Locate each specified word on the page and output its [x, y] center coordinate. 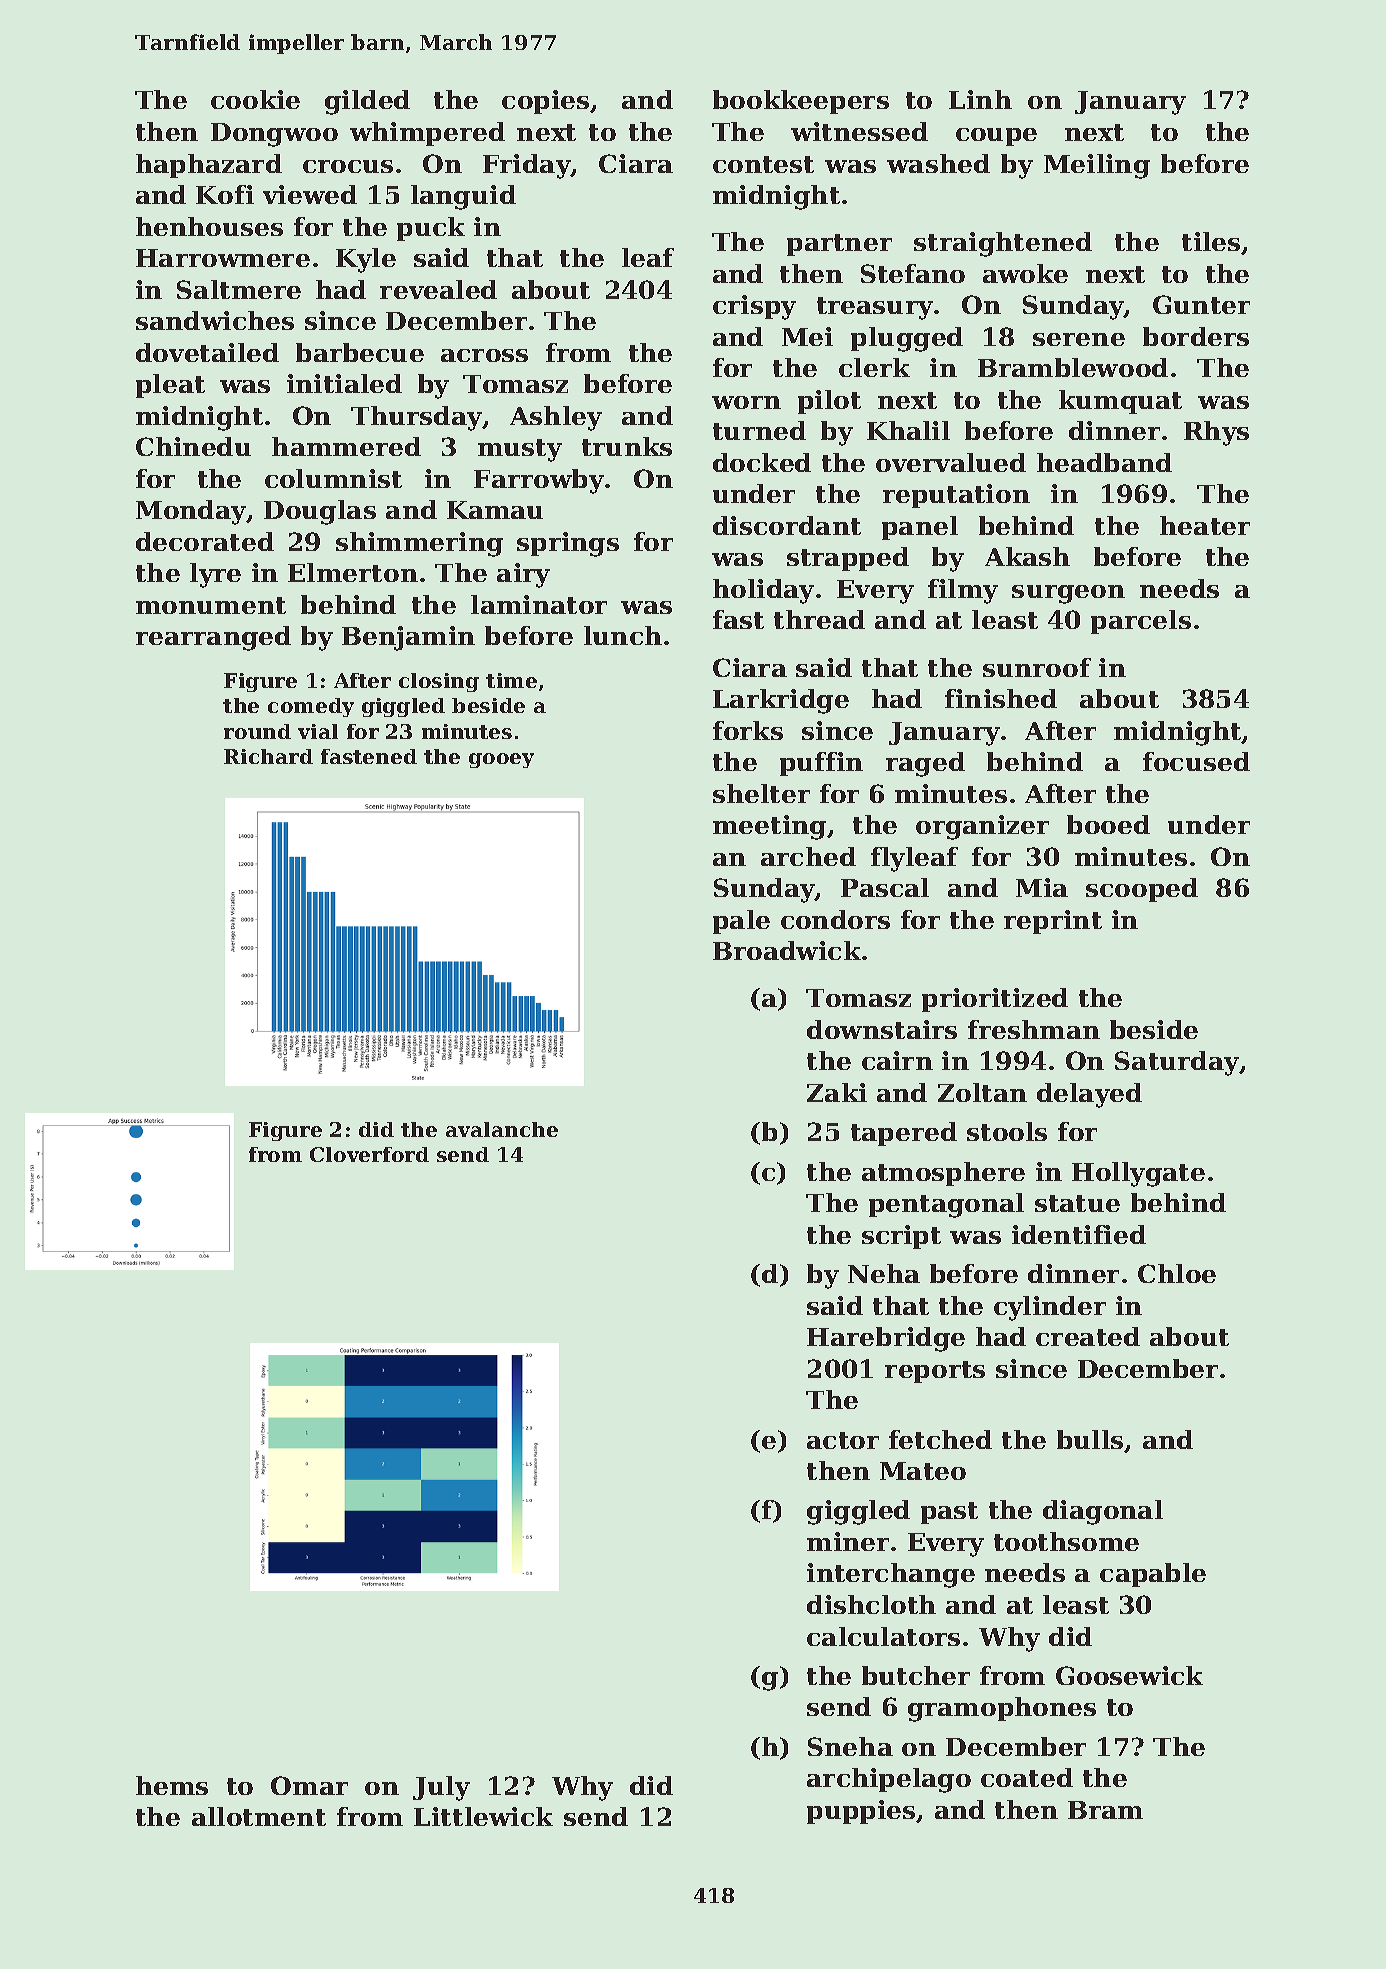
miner [848, 1541]
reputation [956, 496]
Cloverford [369, 1154]
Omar [309, 1785]
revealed [438, 289]
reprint [1053, 922]
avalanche [502, 1129]
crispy [754, 307]
